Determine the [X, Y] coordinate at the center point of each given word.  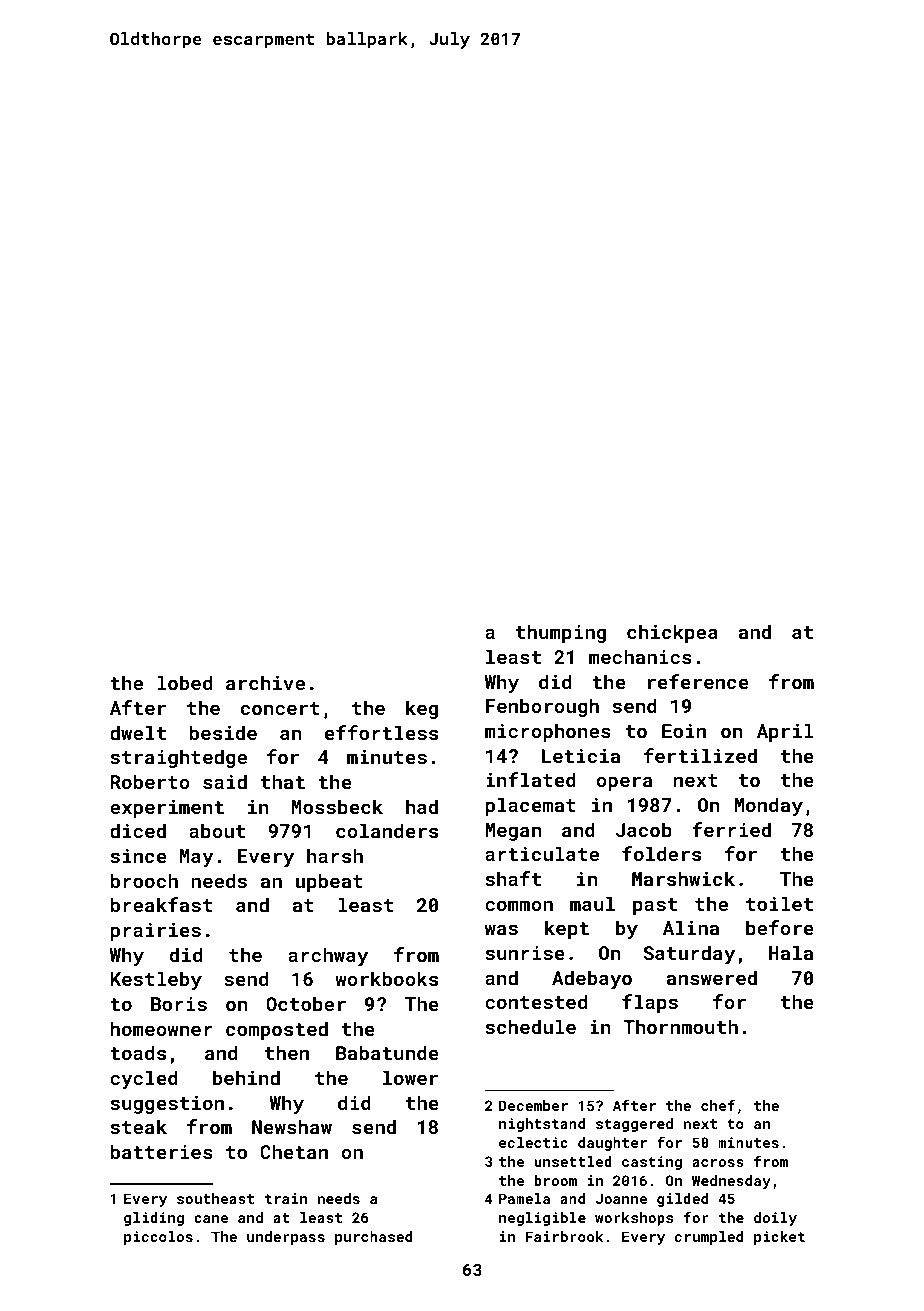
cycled [144, 1079]
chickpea [672, 633]
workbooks [386, 978]
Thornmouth [680, 1026]
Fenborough [542, 707]
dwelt [138, 732]
